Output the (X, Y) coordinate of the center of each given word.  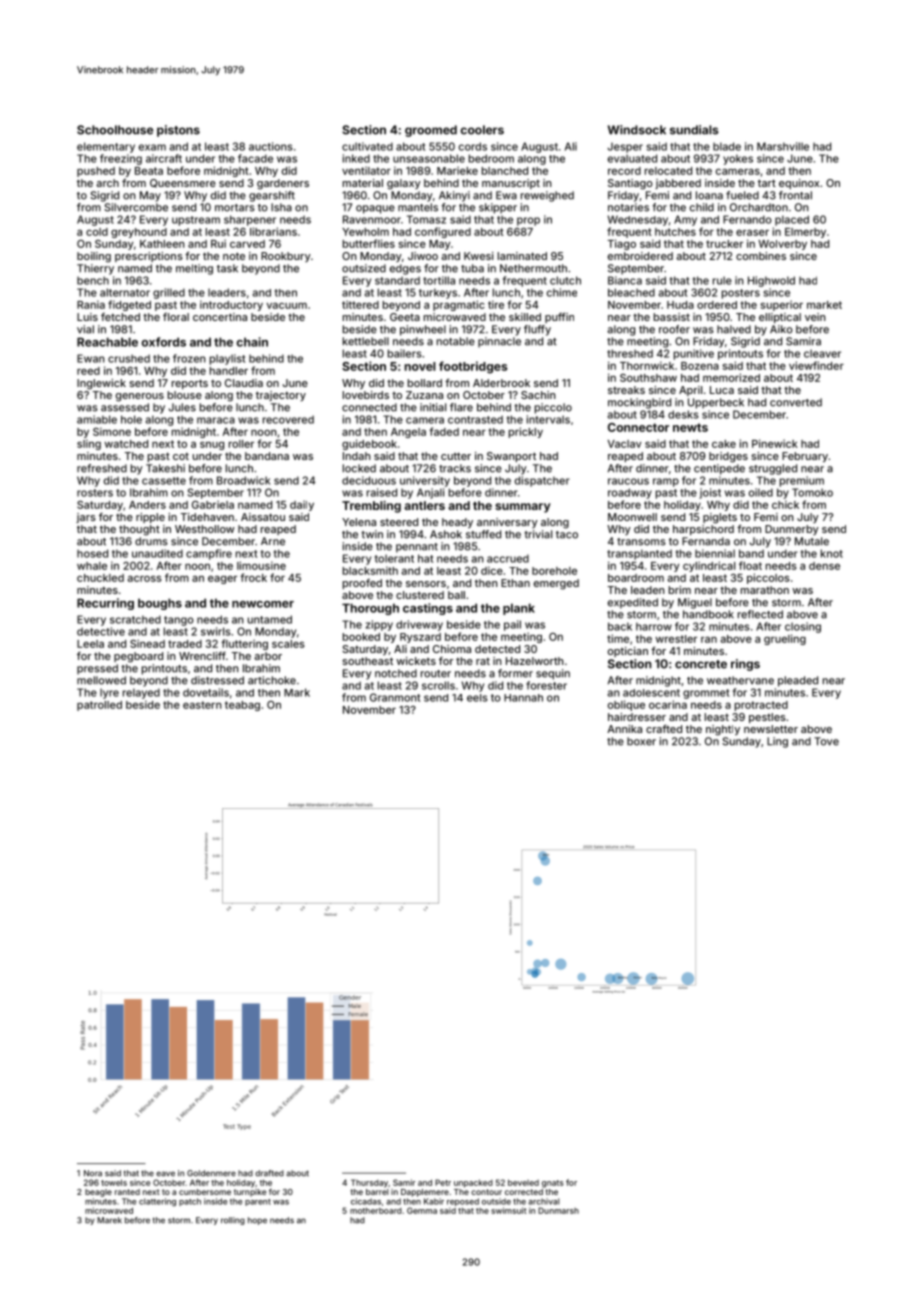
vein (815, 317)
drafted (269, 1173)
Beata (149, 171)
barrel (377, 1192)
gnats (553, 1184)
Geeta (405, 317)
